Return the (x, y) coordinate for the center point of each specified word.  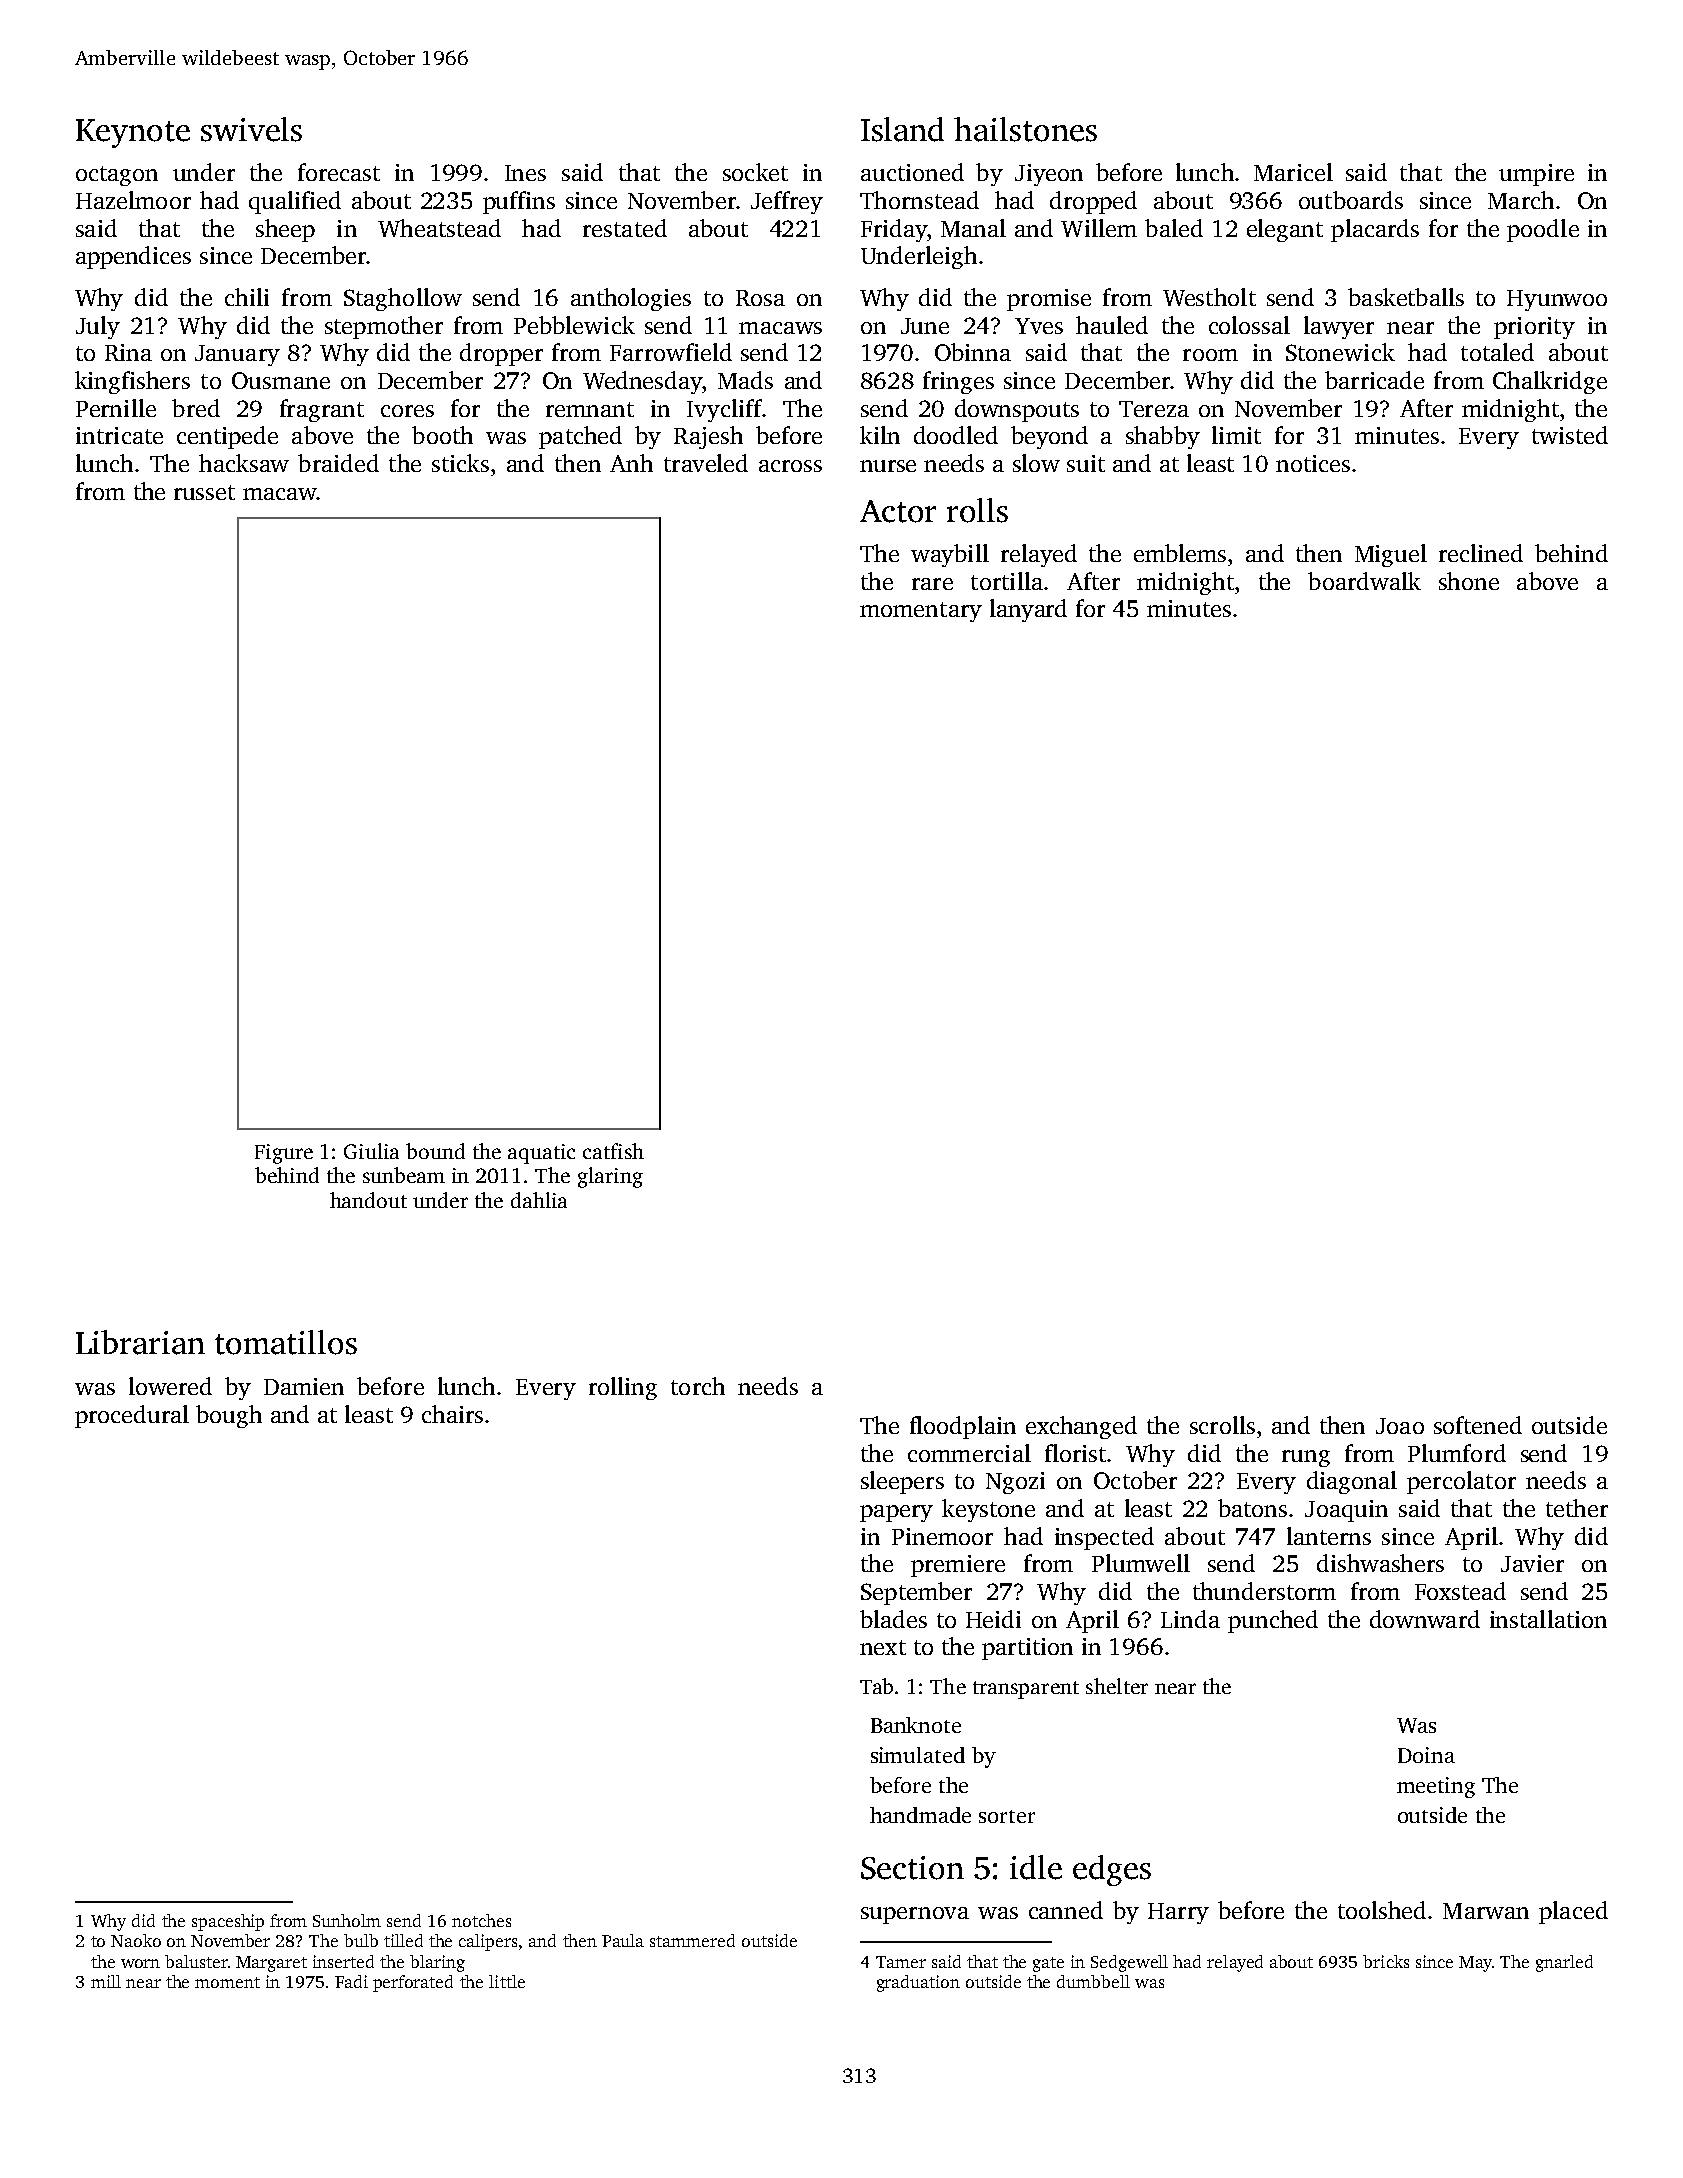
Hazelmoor (133, 200)
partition (1027, 1649)
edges (1112, 1870)
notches (481, 1920)
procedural (132, 1416)
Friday (894, 230)
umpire (1536, 175)
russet (204, 492)
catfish (613, 1151)
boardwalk (1364, 581)
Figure (284, 1154)
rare (932, 584)
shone (1469, 581)
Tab (876, 1686)
